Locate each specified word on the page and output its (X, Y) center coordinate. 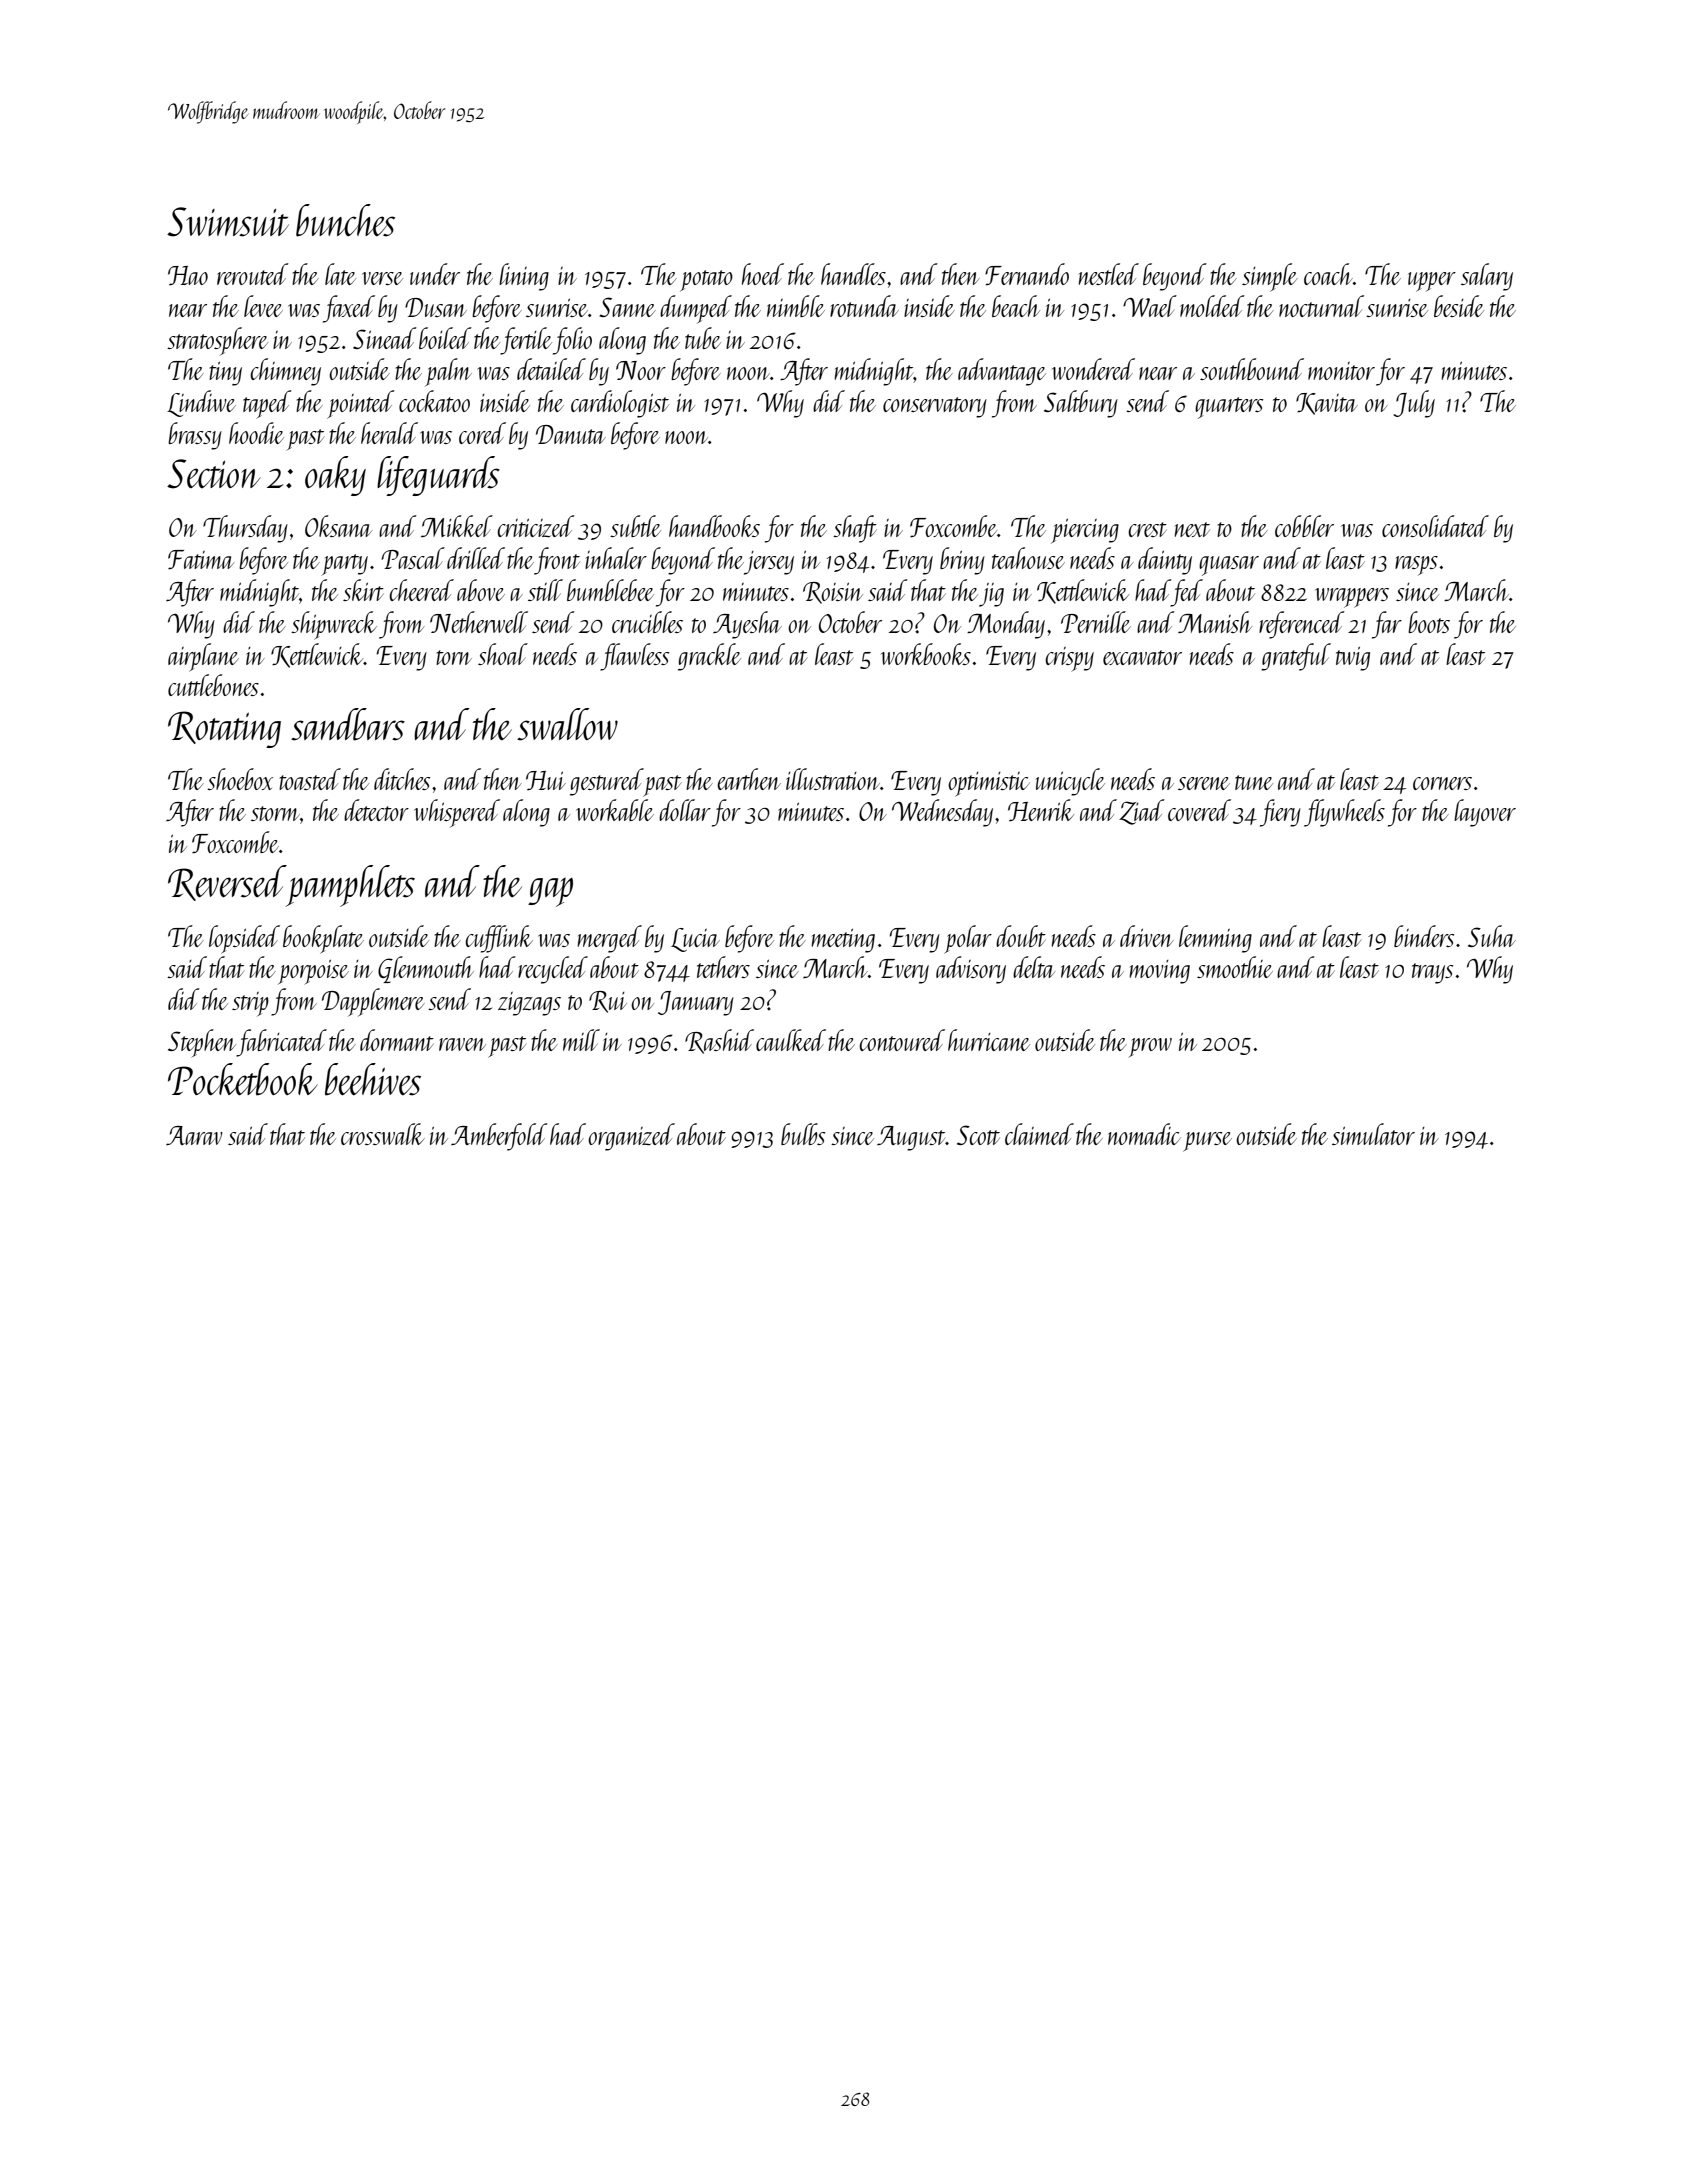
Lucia (695, 940)
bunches (345, 220)
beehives (373, 1079)
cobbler (1304, 526)
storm (275, 813)
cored (482, 433)
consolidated (1435, 526)
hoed (763, 274)
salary (1487, 277)
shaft (855, 529)
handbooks (714, 526)
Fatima (201, 560)
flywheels (1344, 813)
